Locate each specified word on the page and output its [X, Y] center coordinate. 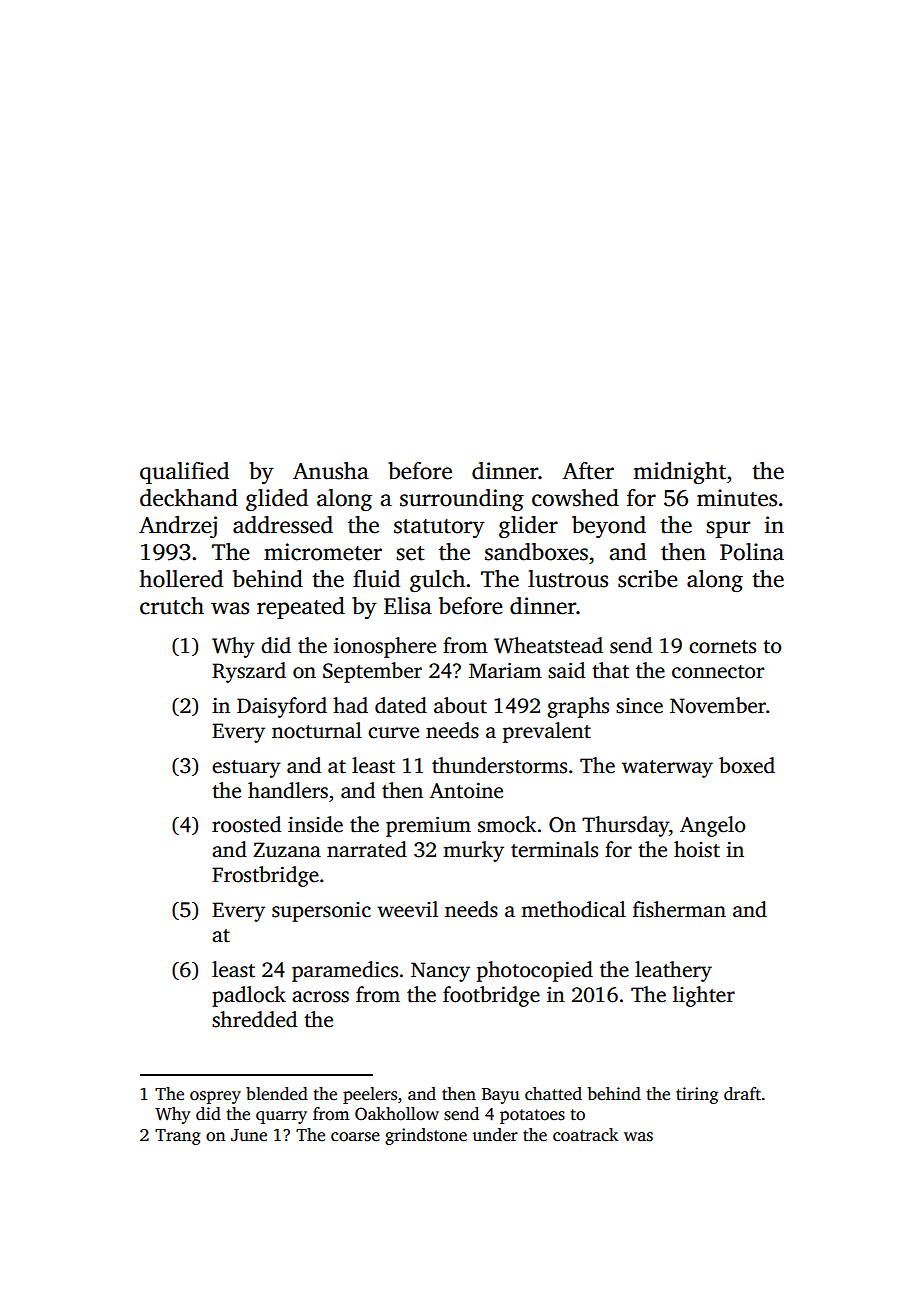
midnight [679, 473]
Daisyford [282, 707]
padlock [249, 996]
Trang [178, 1137]
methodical [573, 909]
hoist [697, 849]
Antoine [466, 791]
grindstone [426, 1136]
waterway [667, 769]
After [588, 471]
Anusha [331, 471]
